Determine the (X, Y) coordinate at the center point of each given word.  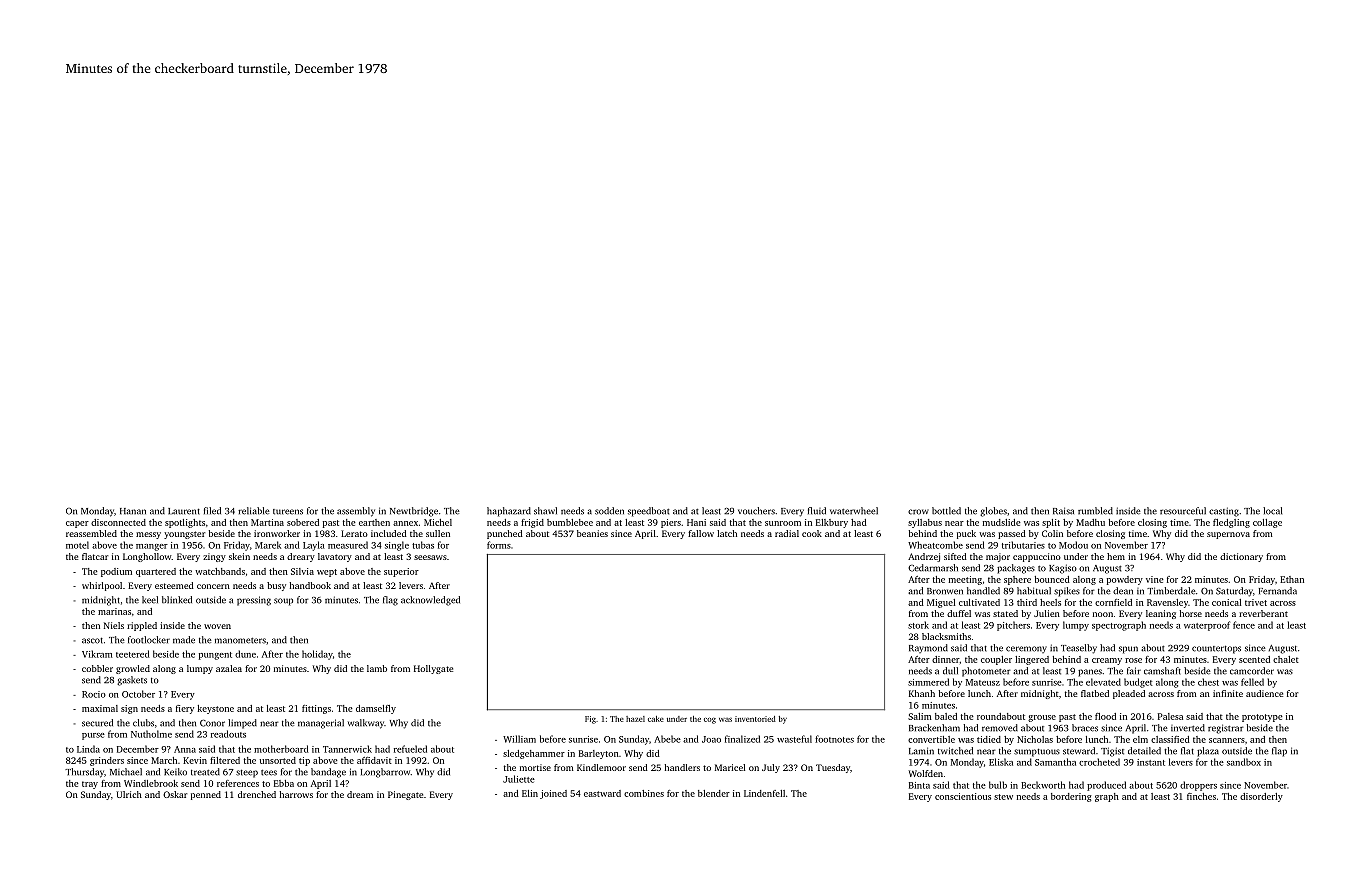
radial (787, 533)
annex (405, 523)
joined (553, 794)
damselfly (376, 709)
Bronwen (945, 591)
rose (1133, 660)
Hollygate (433, 669)
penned (206, 795)
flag (390, 601)
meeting (965, 580)
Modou (1073, 545)
